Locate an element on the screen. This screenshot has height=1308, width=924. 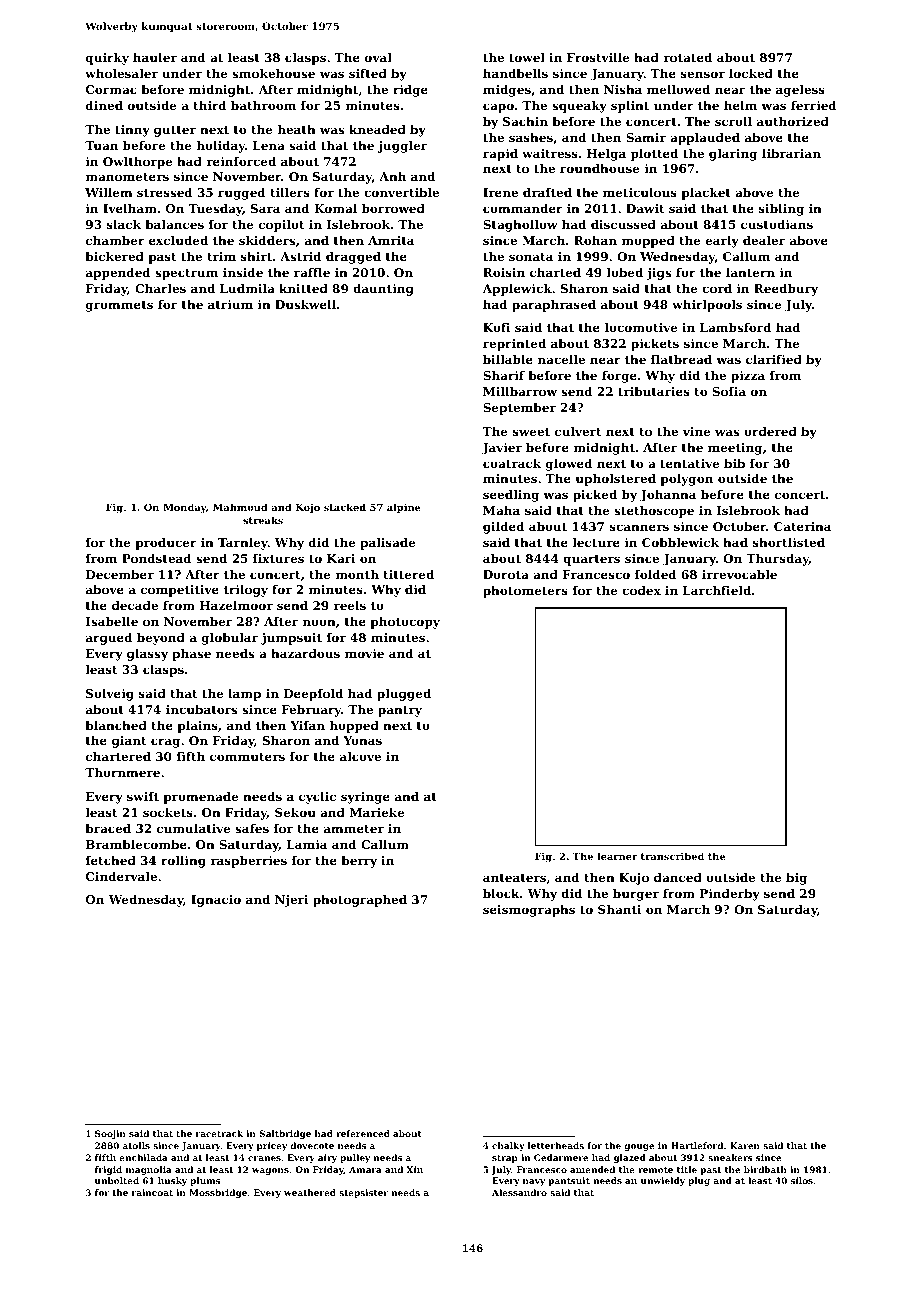
chalky is located at coordinates (508, 1146).
